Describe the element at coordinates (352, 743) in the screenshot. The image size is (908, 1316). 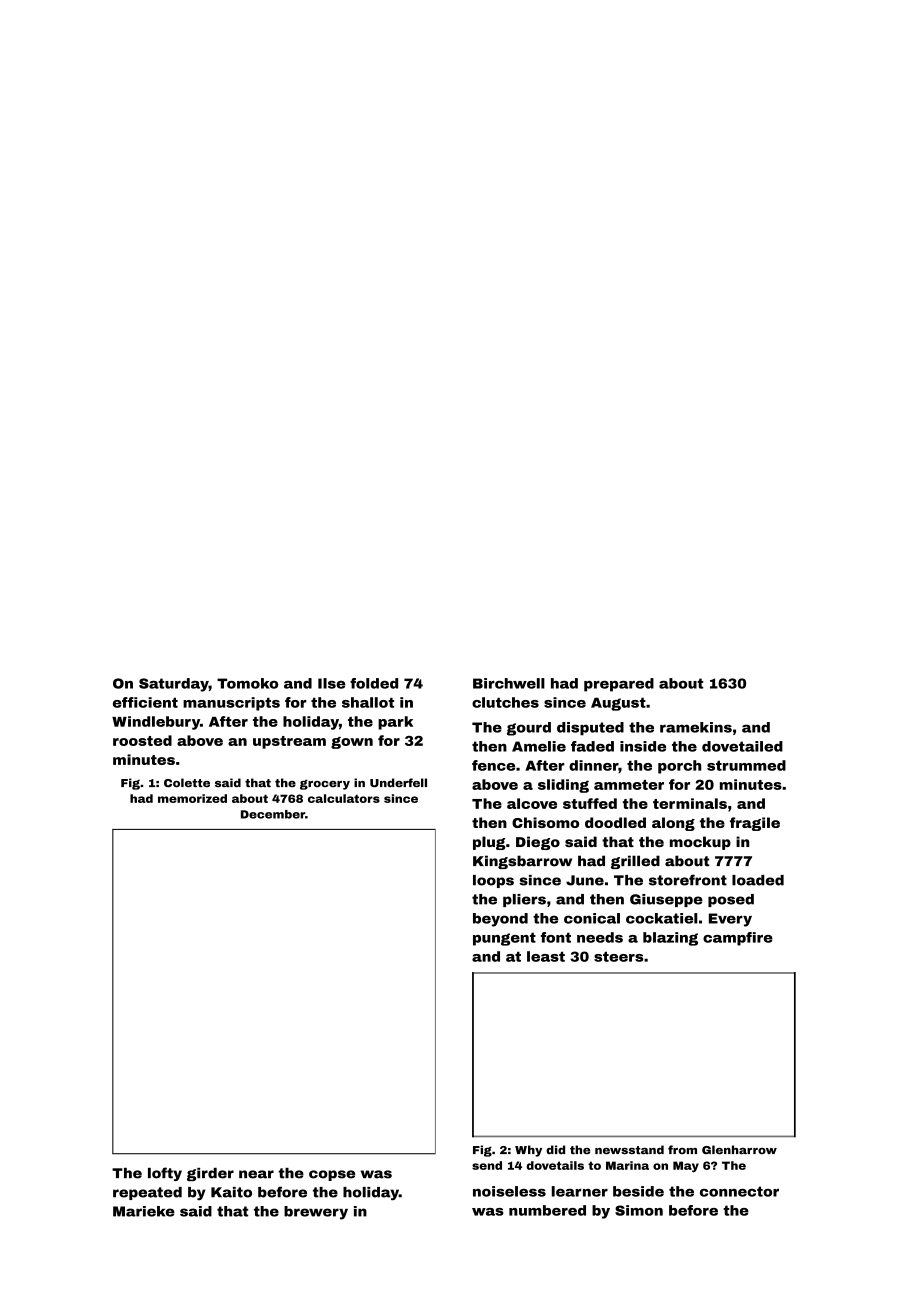
I see `gown` at that location.
